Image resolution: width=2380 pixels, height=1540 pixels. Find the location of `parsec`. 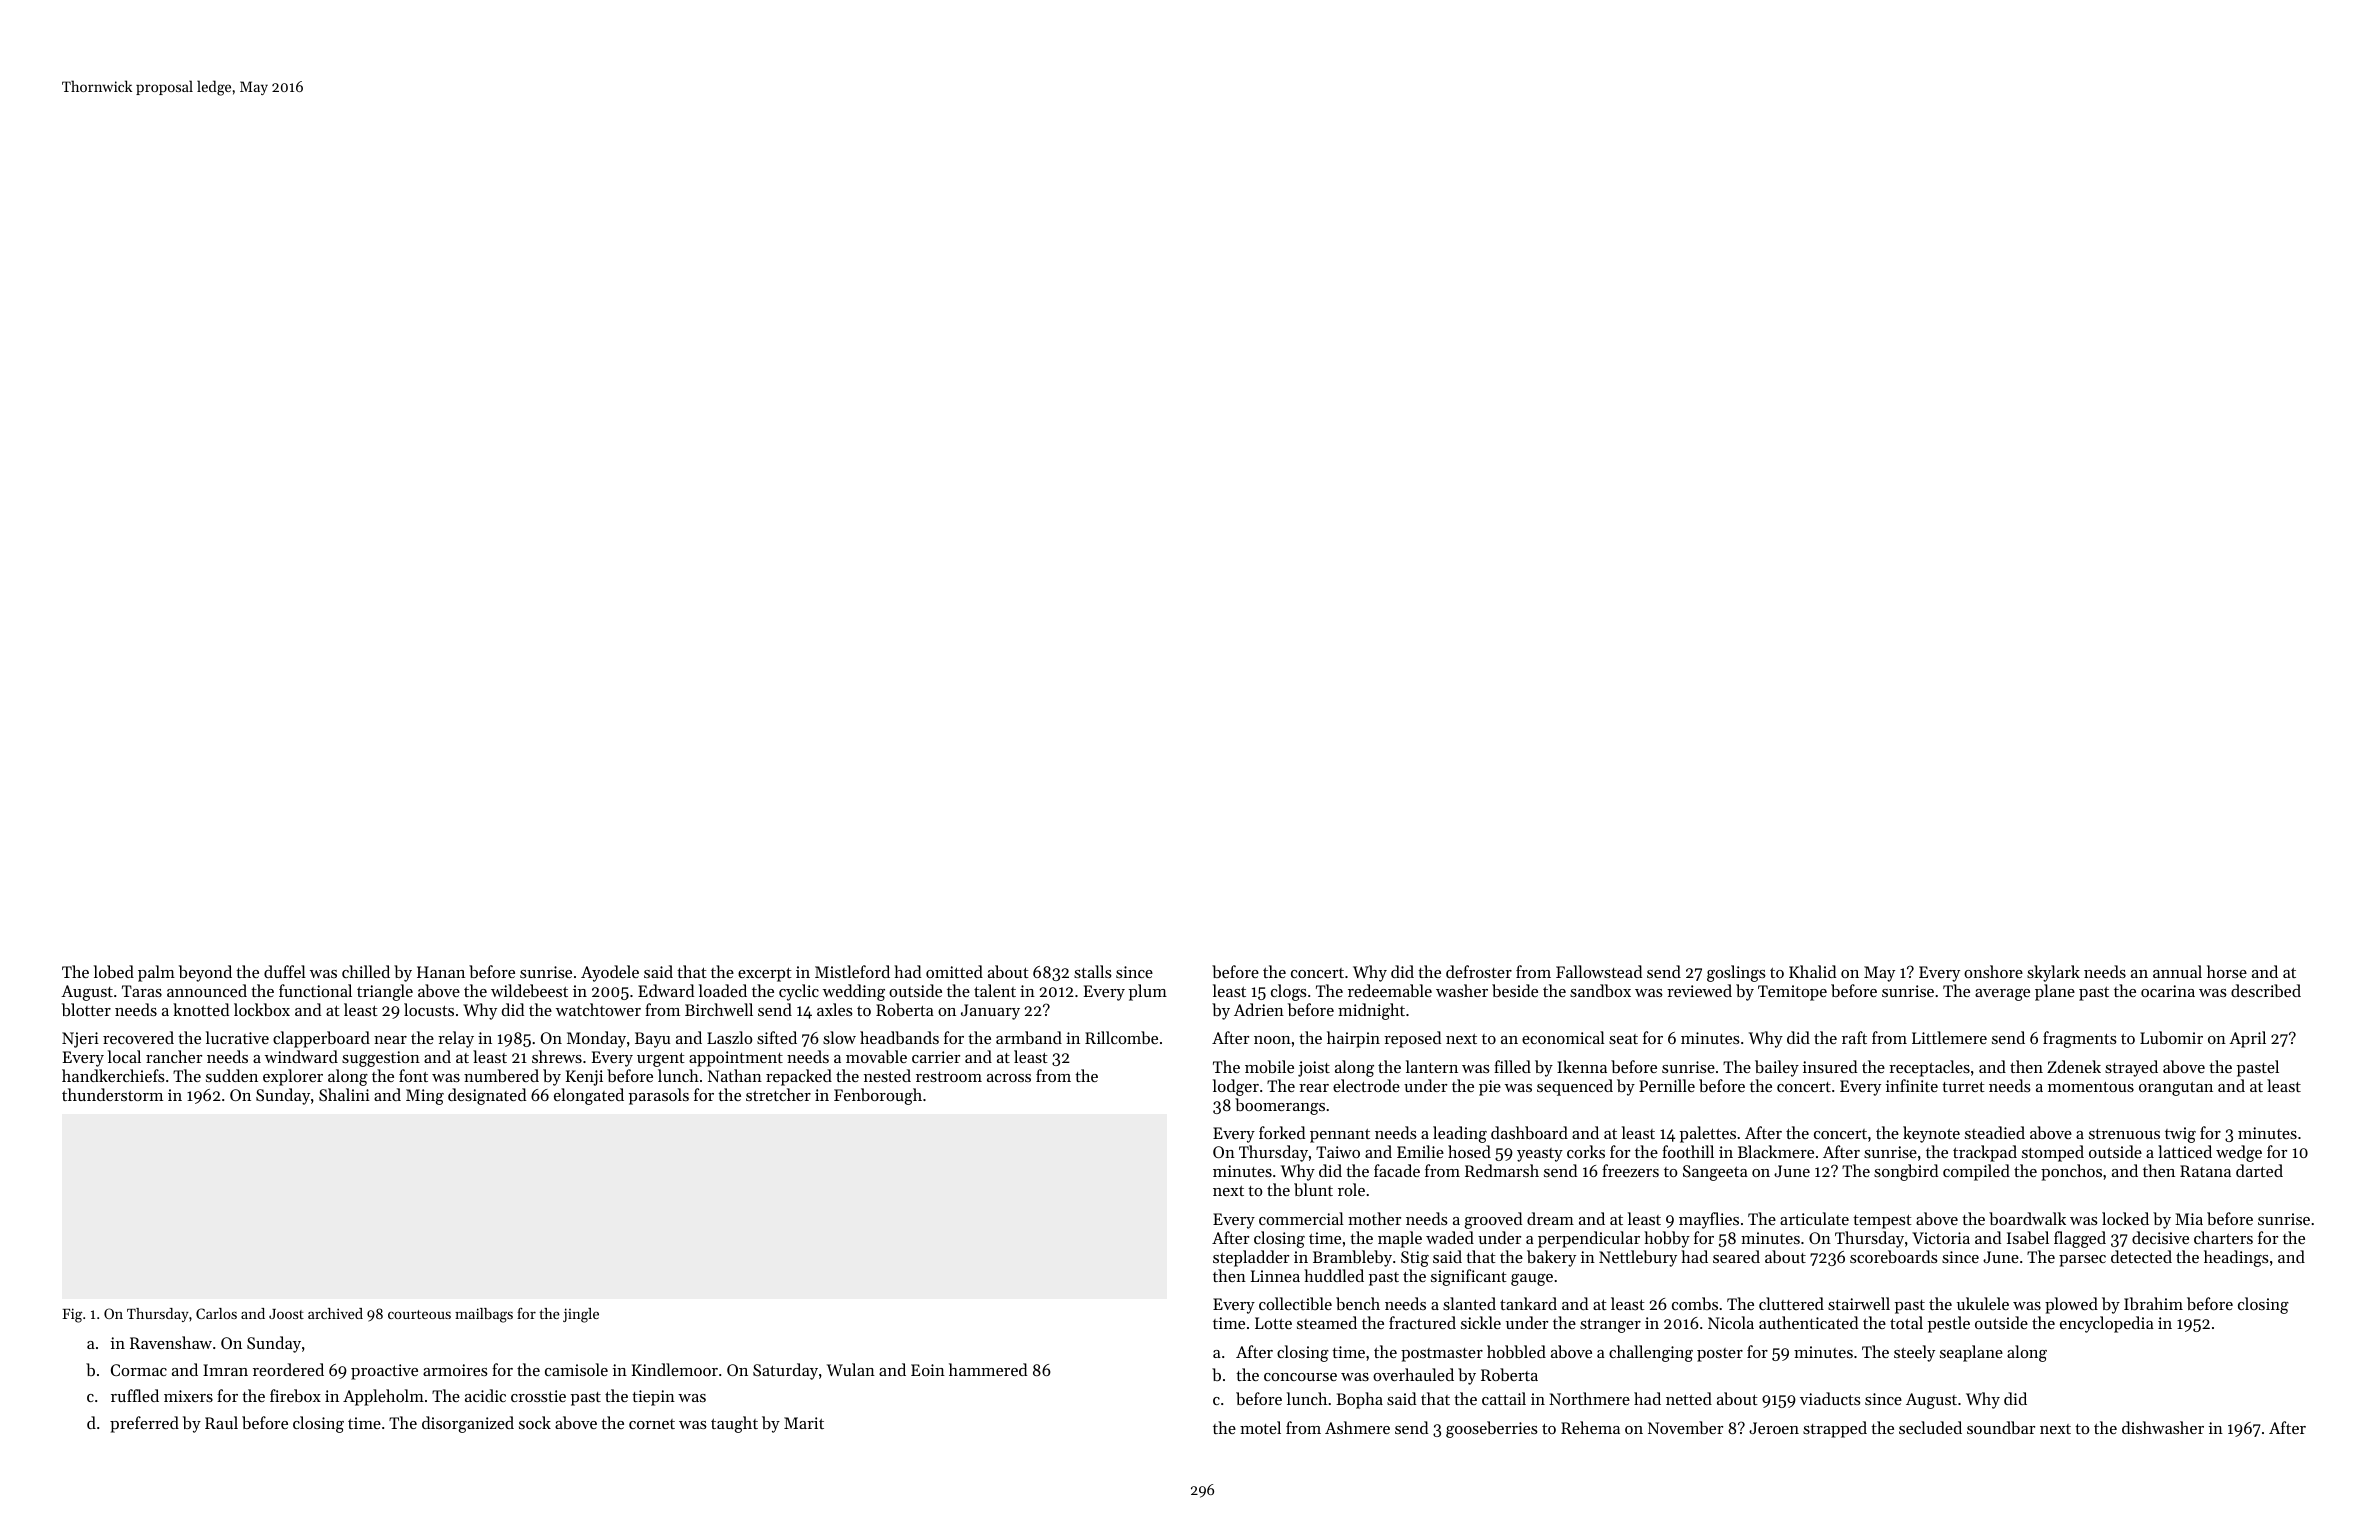

parsec is located at coordinates (2082, 1261).
